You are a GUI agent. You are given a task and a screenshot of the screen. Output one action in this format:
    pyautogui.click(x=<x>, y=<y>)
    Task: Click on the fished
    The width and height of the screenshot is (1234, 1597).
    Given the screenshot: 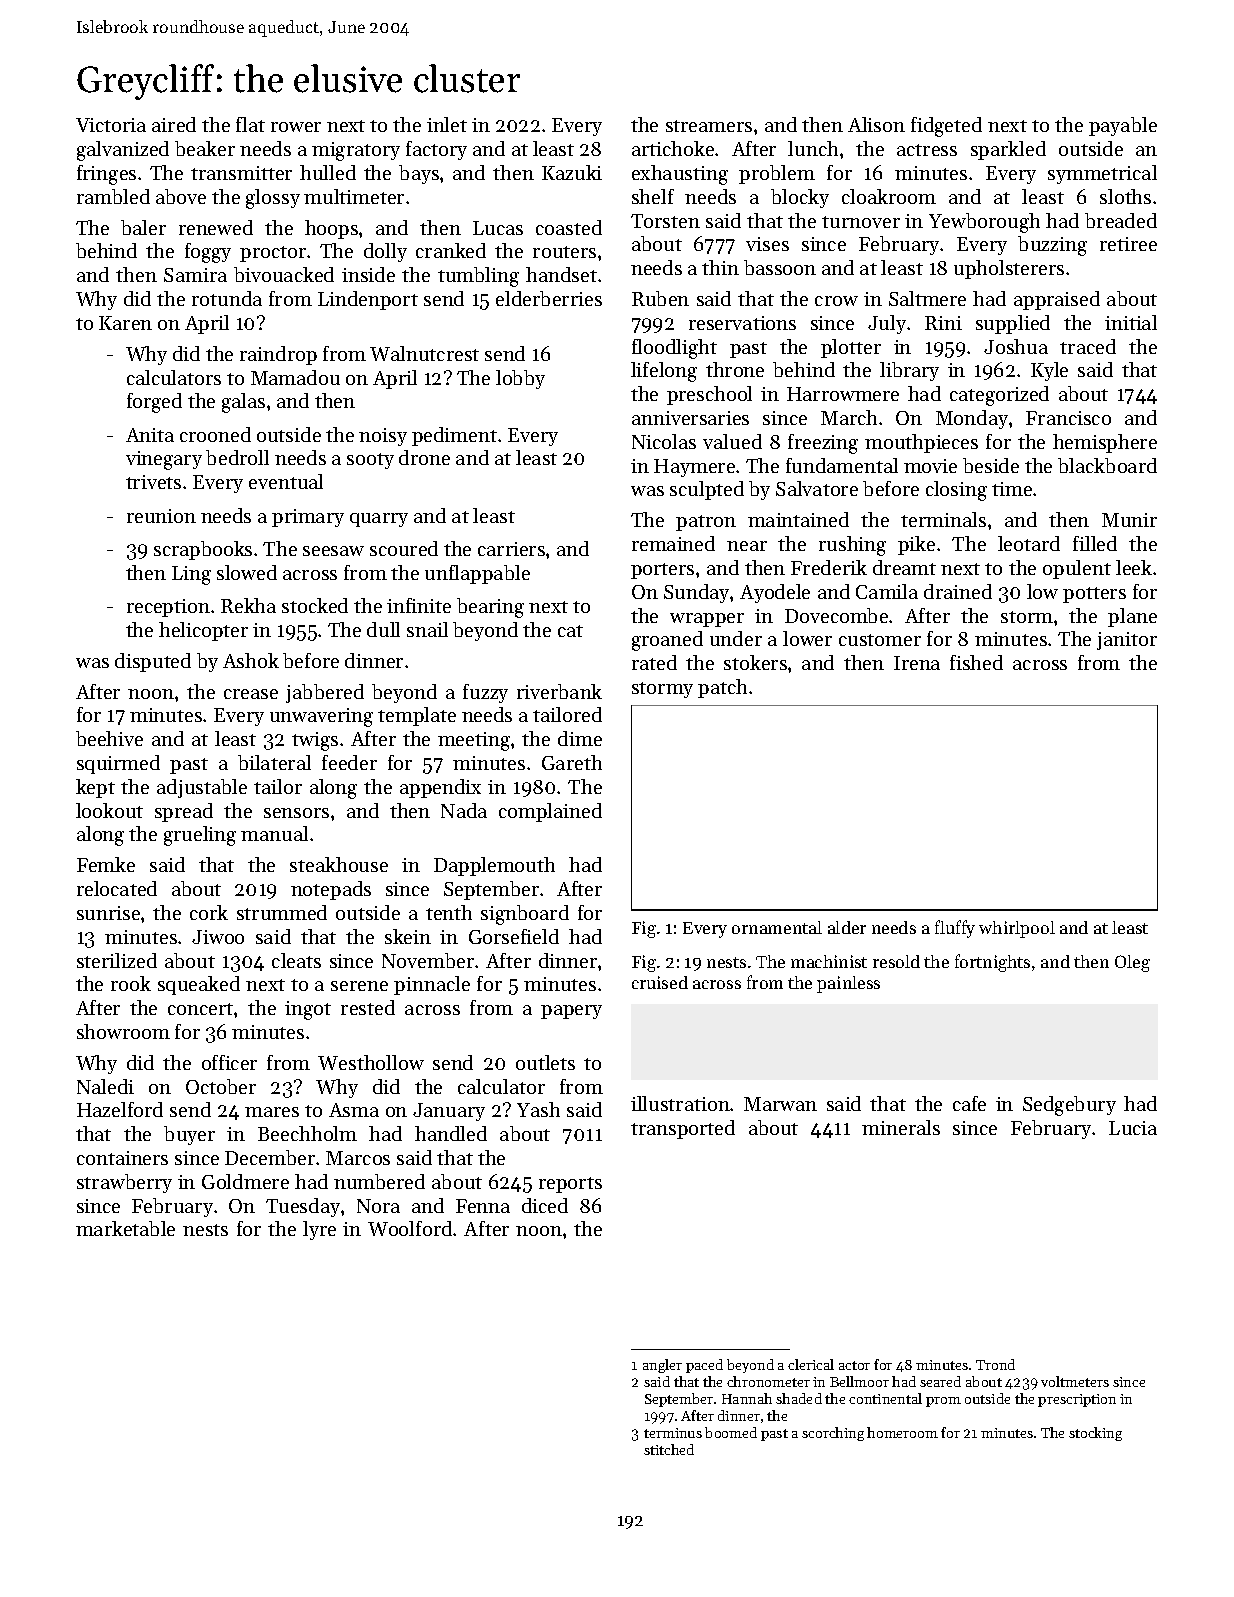 What is the action you would take?
    pyautogui.click(x=976, y=662)
